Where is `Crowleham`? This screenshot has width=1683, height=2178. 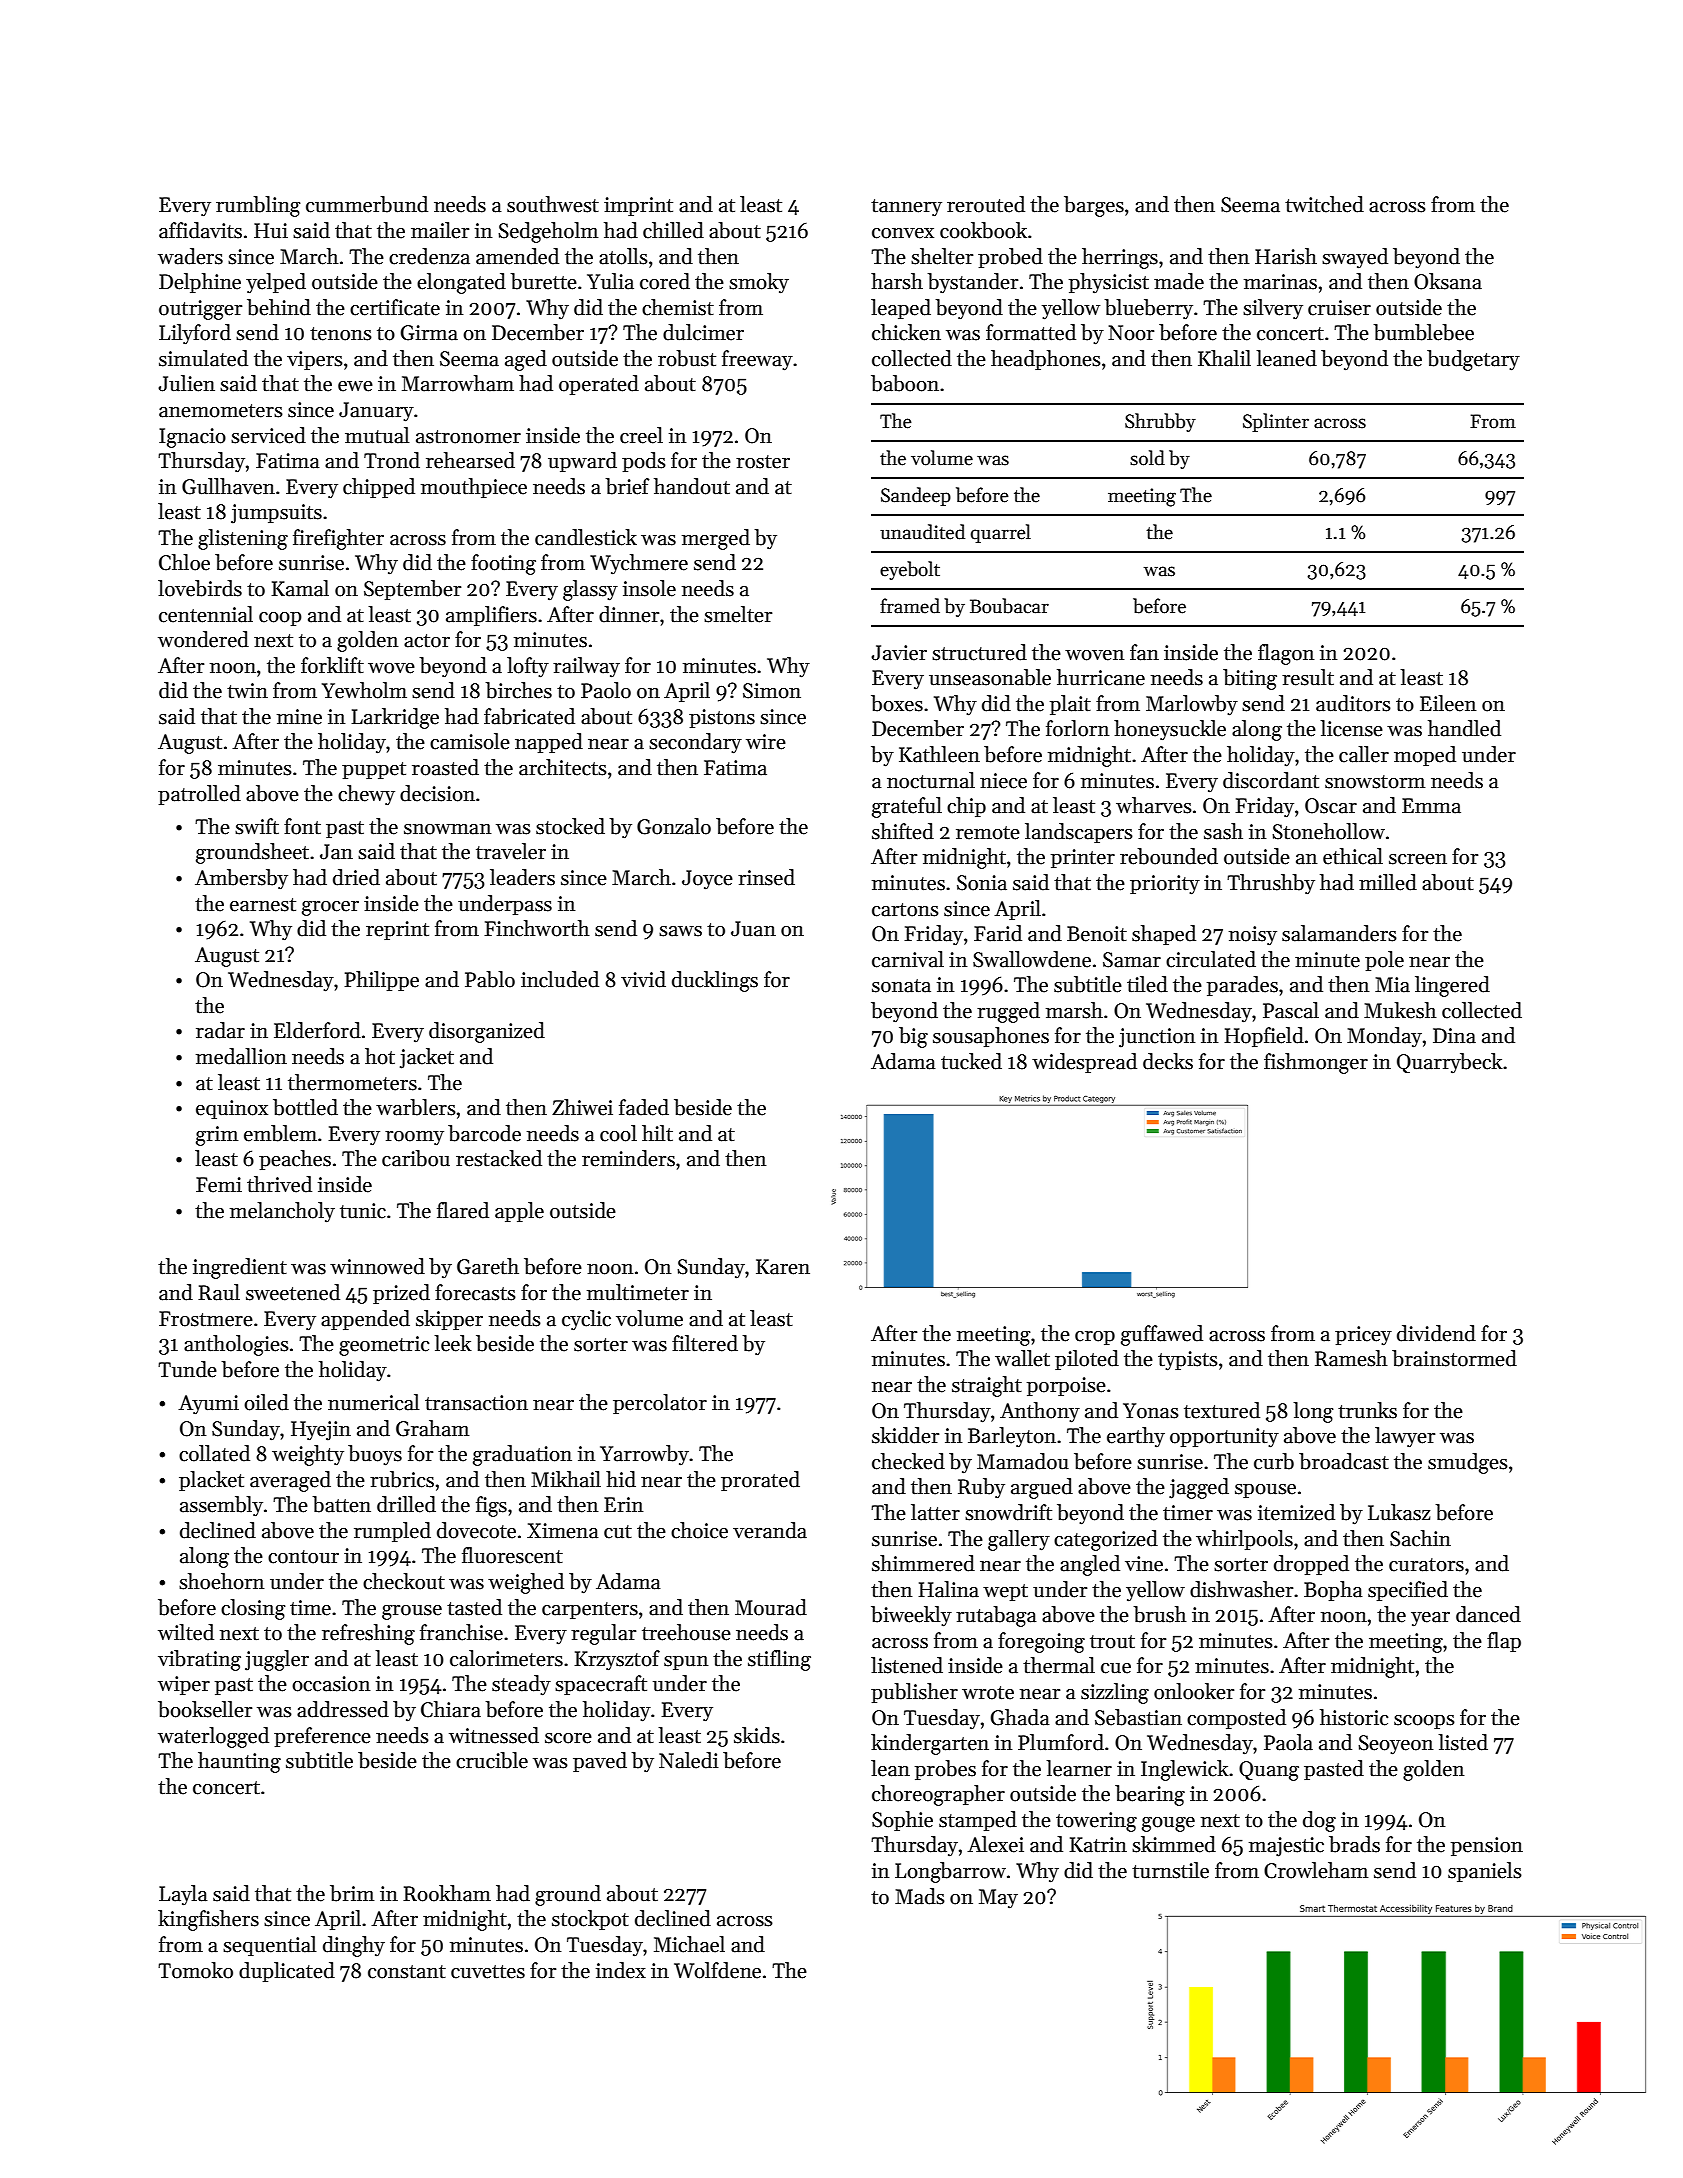
Crowleham is located at coordinates (1316, 1870).
